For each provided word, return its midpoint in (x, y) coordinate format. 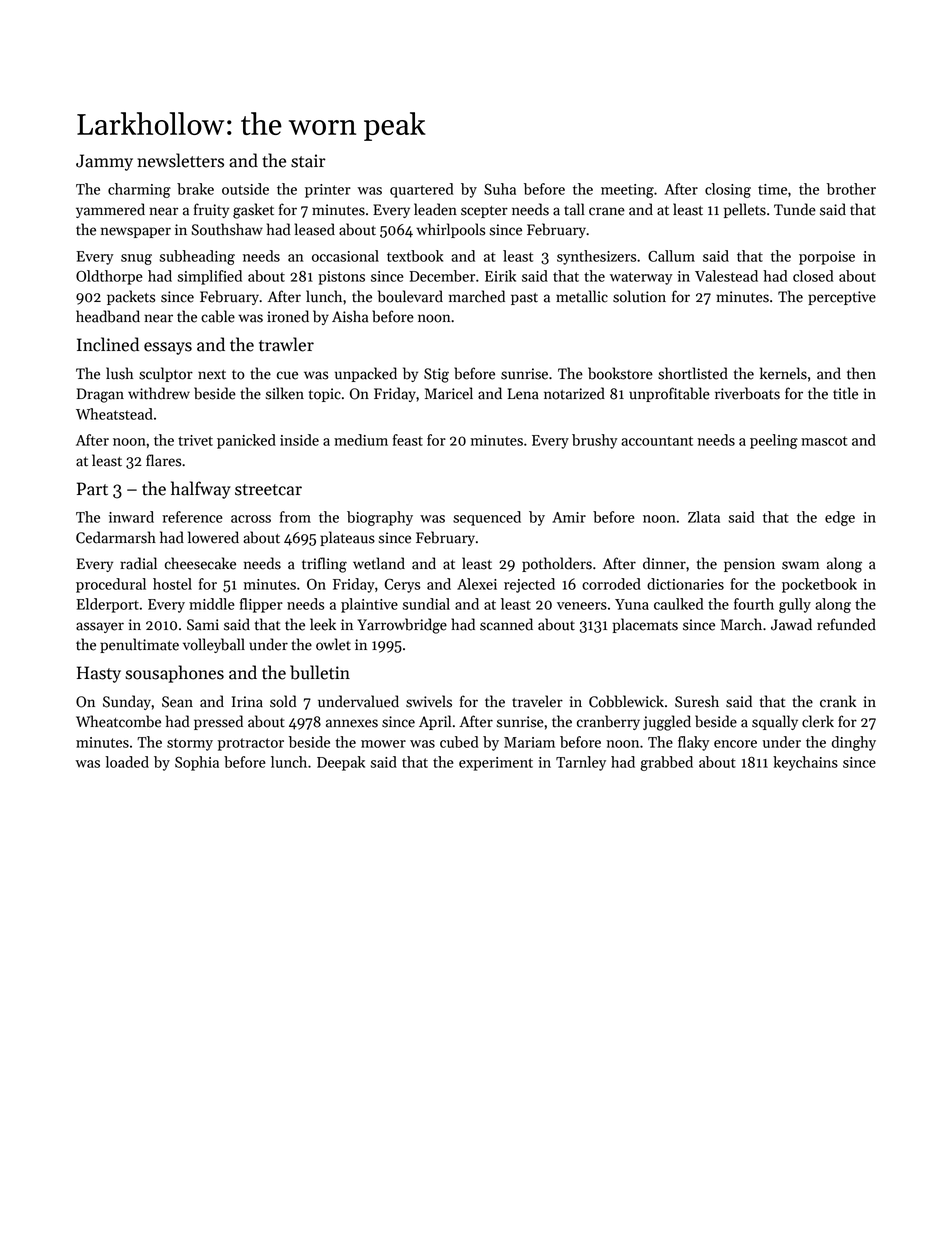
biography (380, 518)
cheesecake (200, 563)
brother (851, 189)
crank (838, 701)
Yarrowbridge (402, 626)
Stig (436, 375)
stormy (190, 744)
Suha (500, 189)
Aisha (350, 316)
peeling (774, 441)
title (845, 393)
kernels (783, 373)
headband (108, 316)
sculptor (166, 374)
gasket (253, 211)
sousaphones (174, 674)
